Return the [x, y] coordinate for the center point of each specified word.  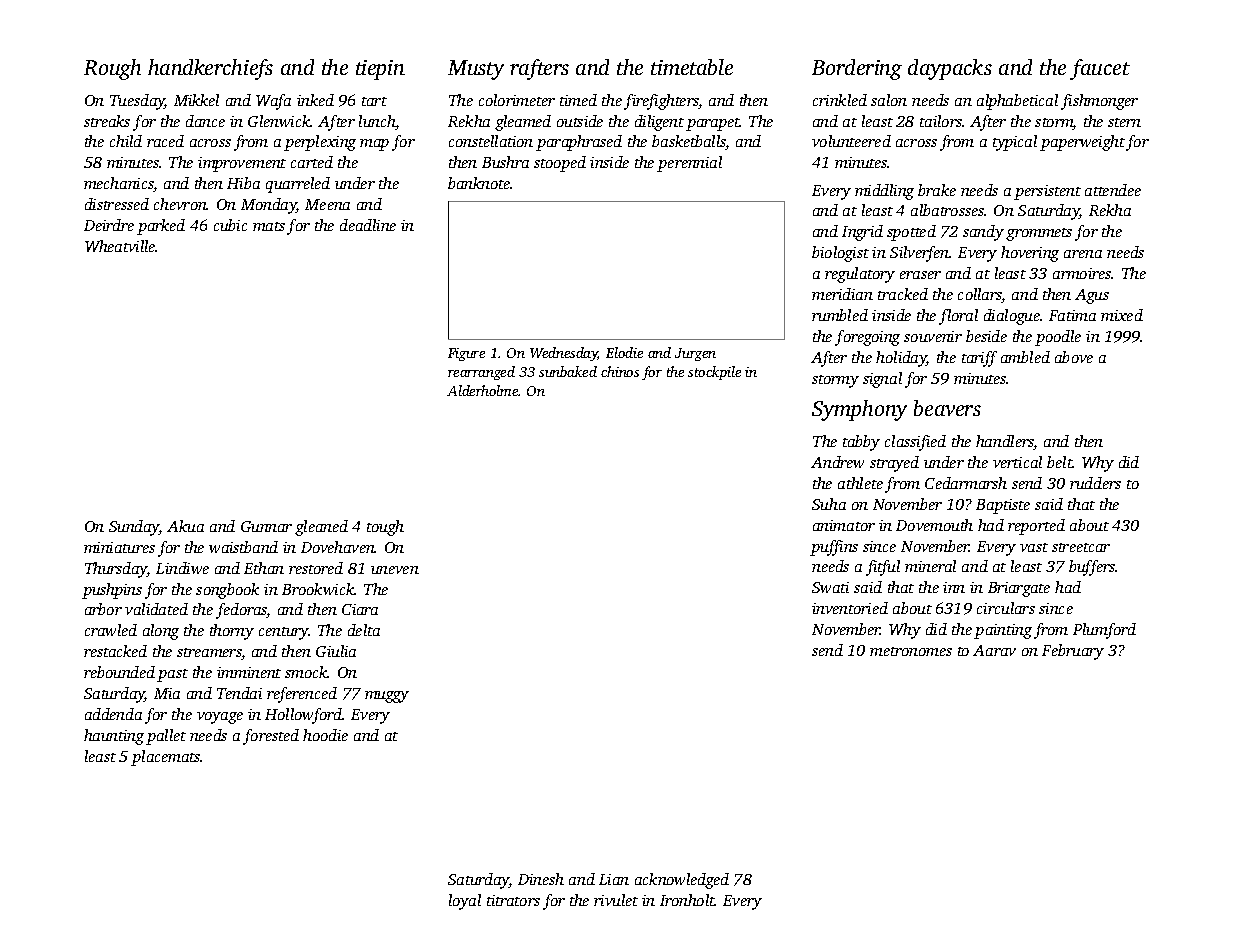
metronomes [911, 651]
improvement [242, 164]
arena [1083, 254]
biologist [840, 254]
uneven [395, 570]
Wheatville [120, 246]
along [161, 632]
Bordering [857, 69]
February [1073, 652]
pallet [166, 737]
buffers [1092, 568]
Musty [476, 70]
